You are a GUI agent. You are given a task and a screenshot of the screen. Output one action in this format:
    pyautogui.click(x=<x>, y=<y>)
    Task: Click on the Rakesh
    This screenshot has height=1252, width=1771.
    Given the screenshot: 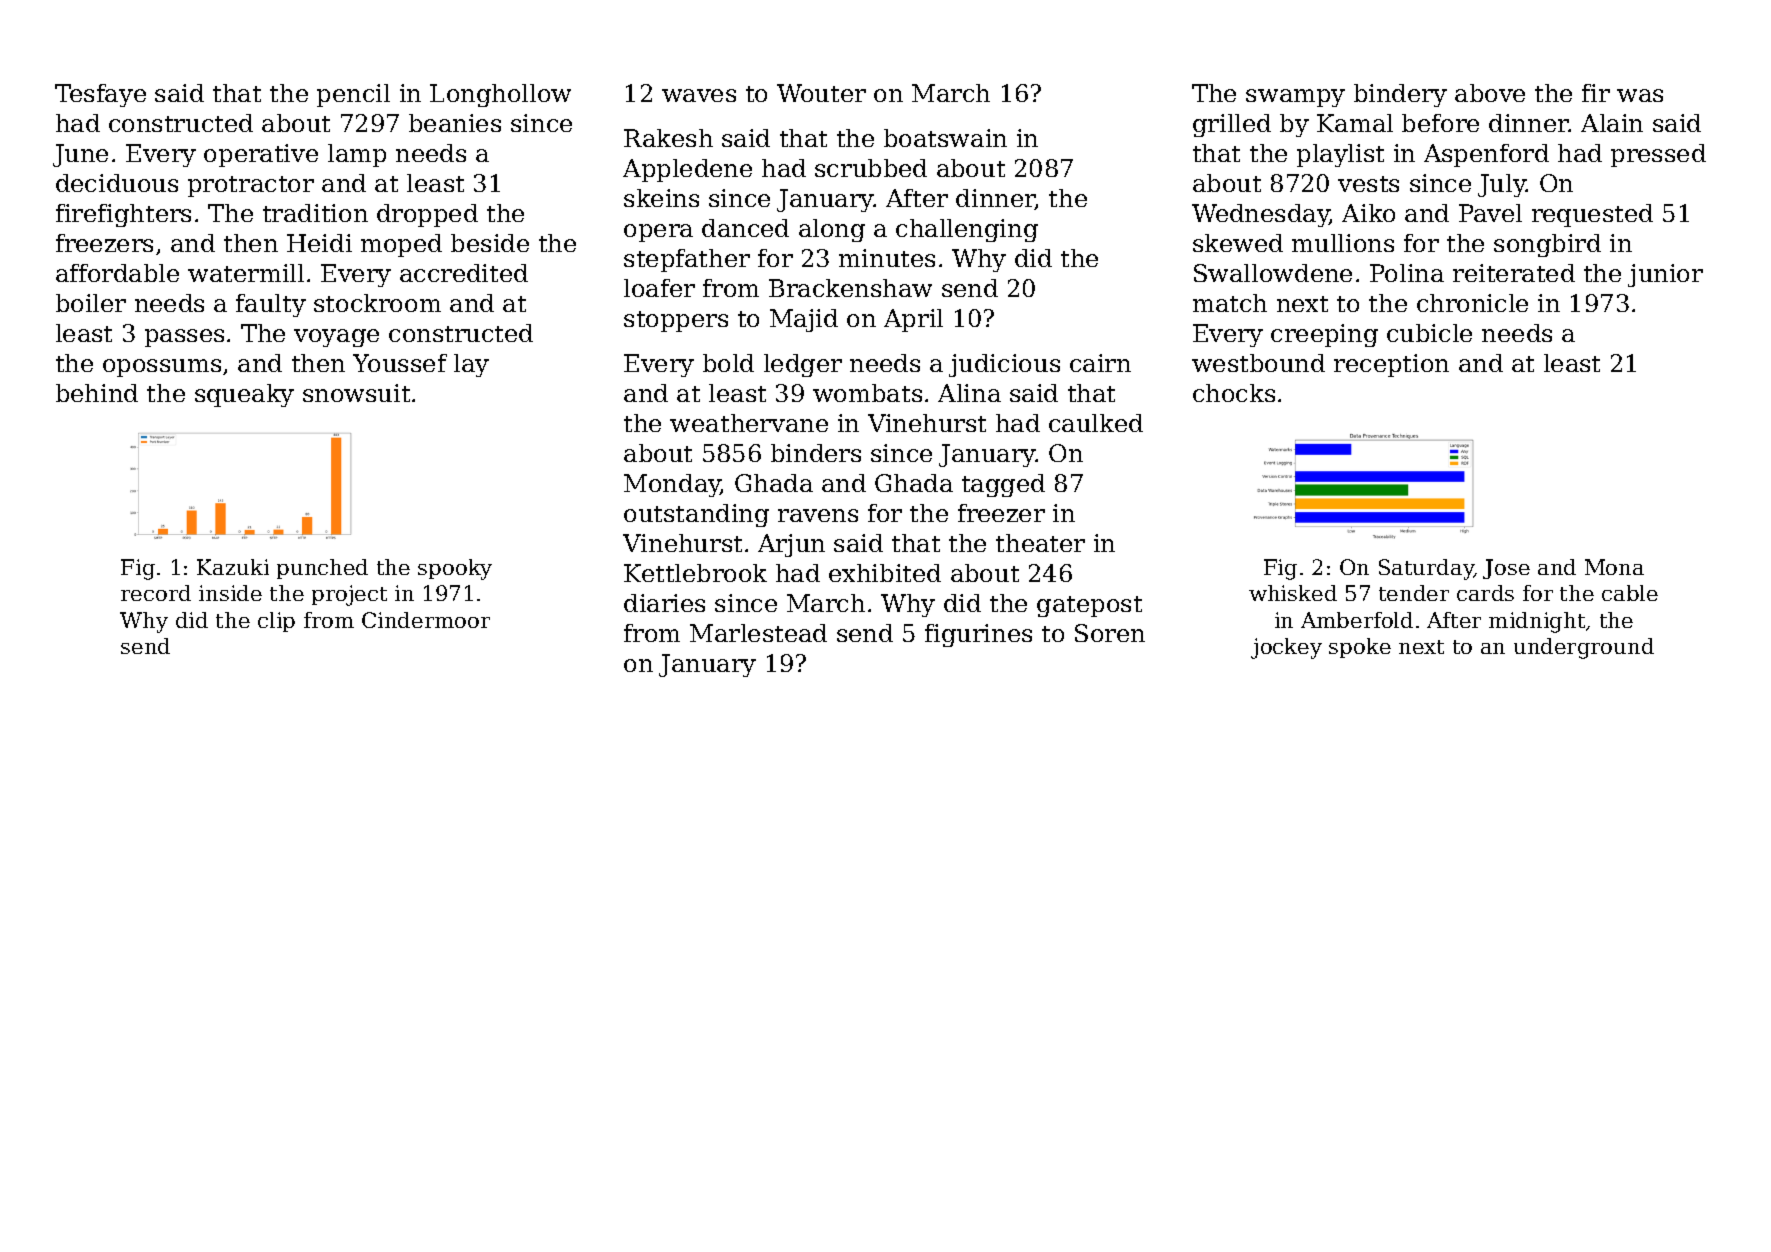 What is the action you would take?
    pyautogui.click(x=668, y=138)
